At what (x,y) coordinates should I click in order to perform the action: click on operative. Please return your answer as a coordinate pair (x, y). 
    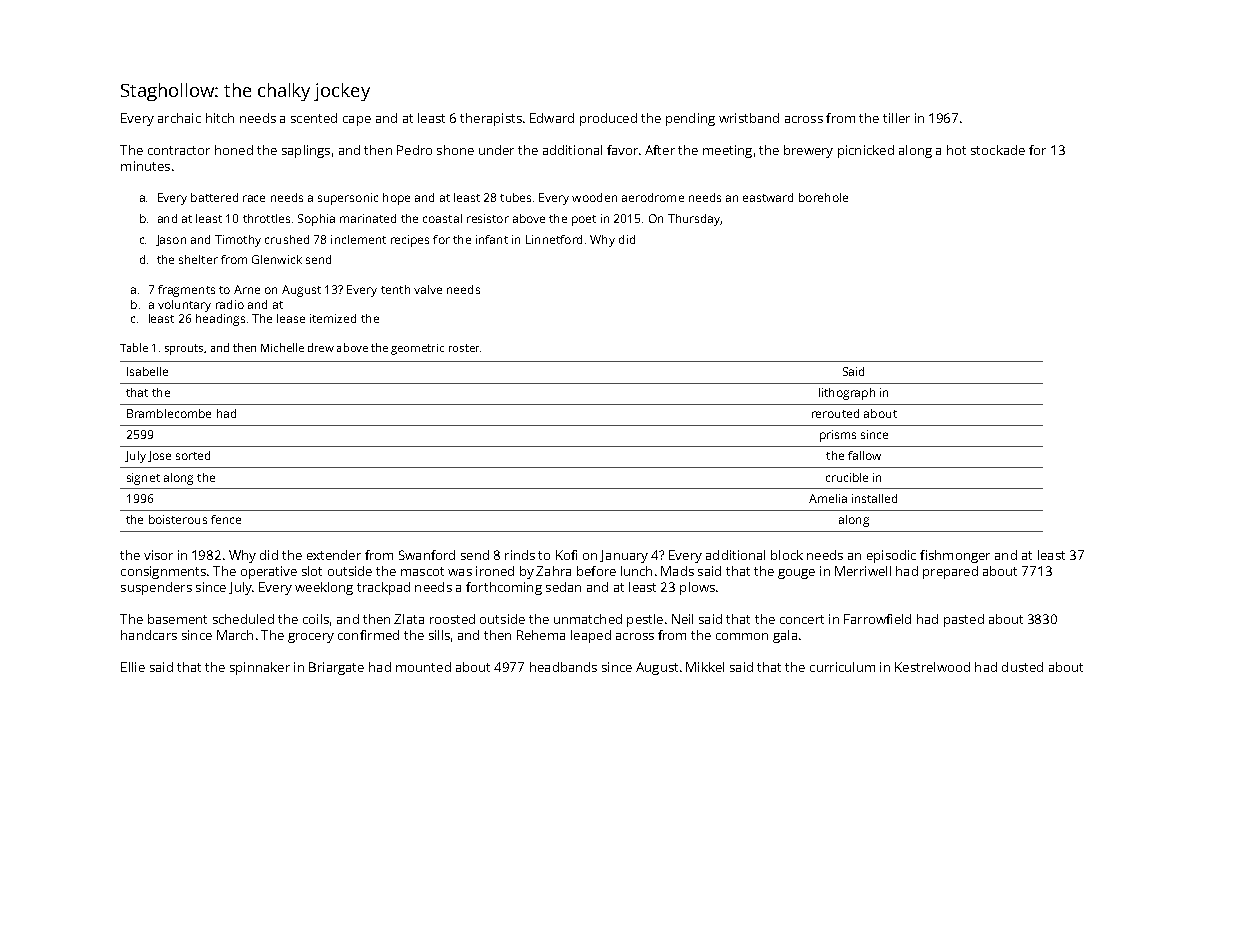
    Looking at the image, I should click on (269, 572).
